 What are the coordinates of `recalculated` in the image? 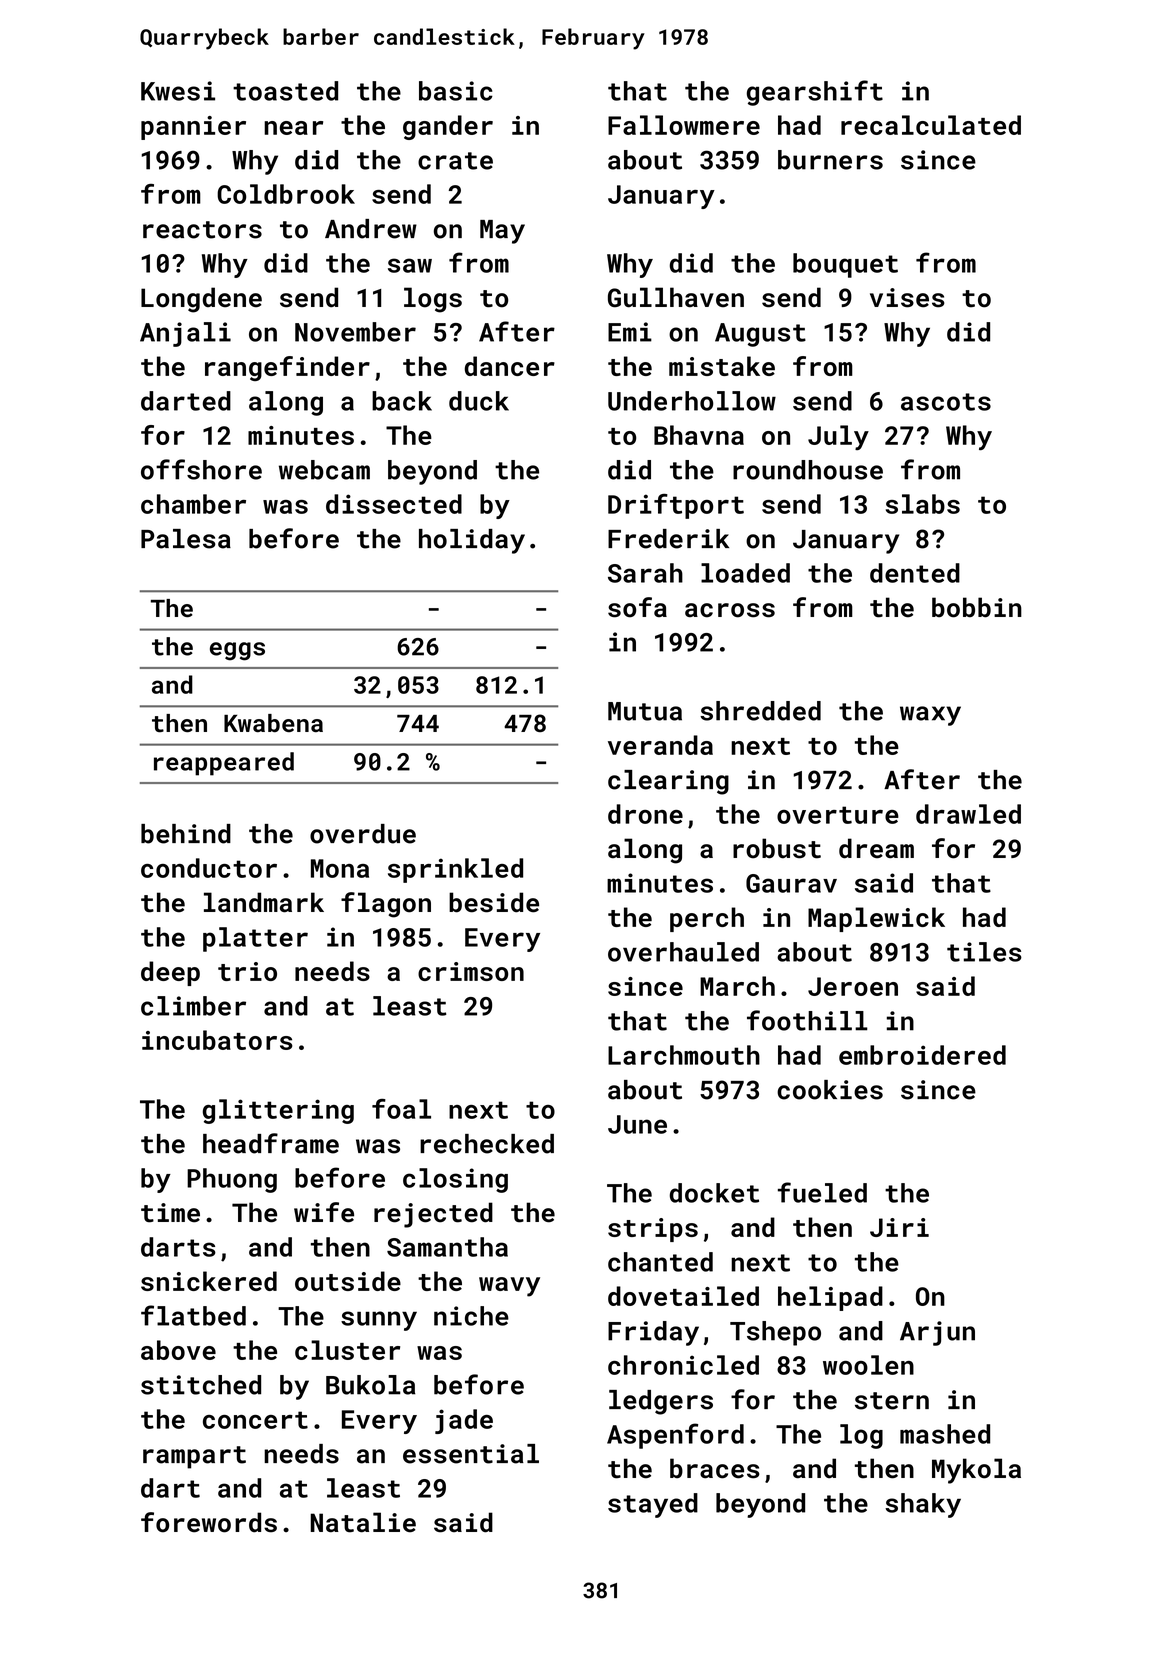 It's located at (931, 125).
